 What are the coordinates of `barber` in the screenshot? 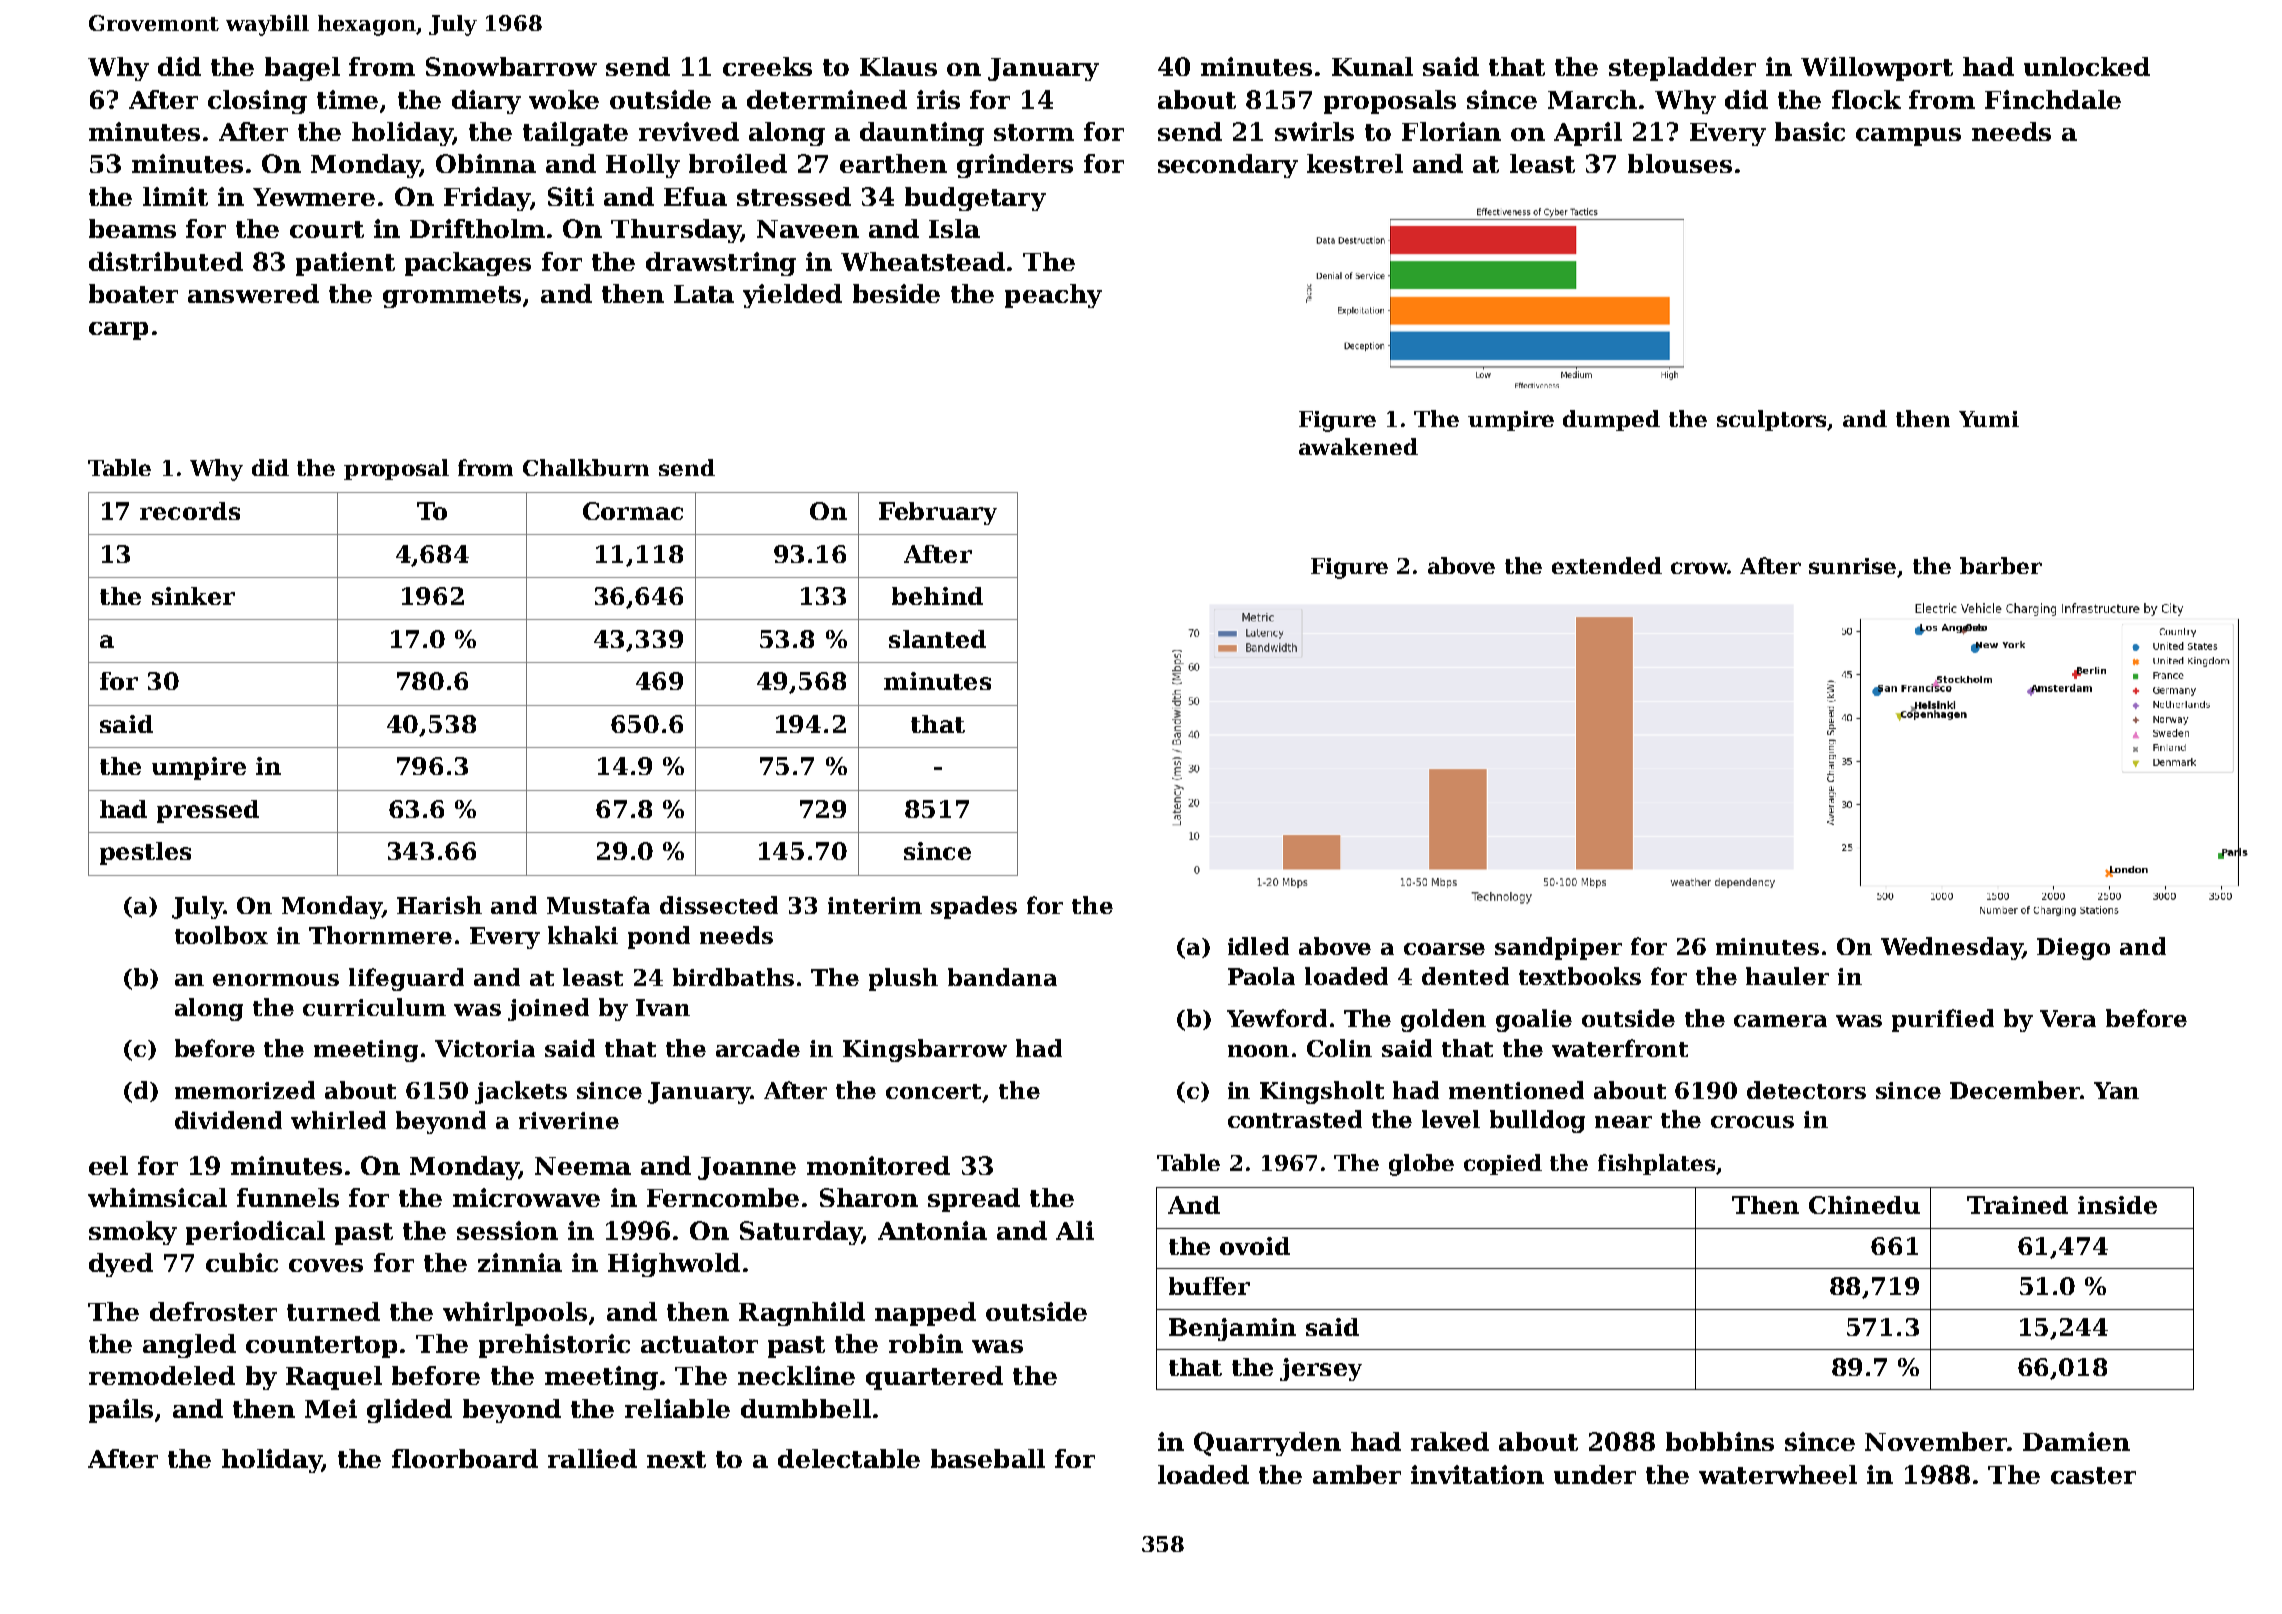 It's located at (2001, 565).
